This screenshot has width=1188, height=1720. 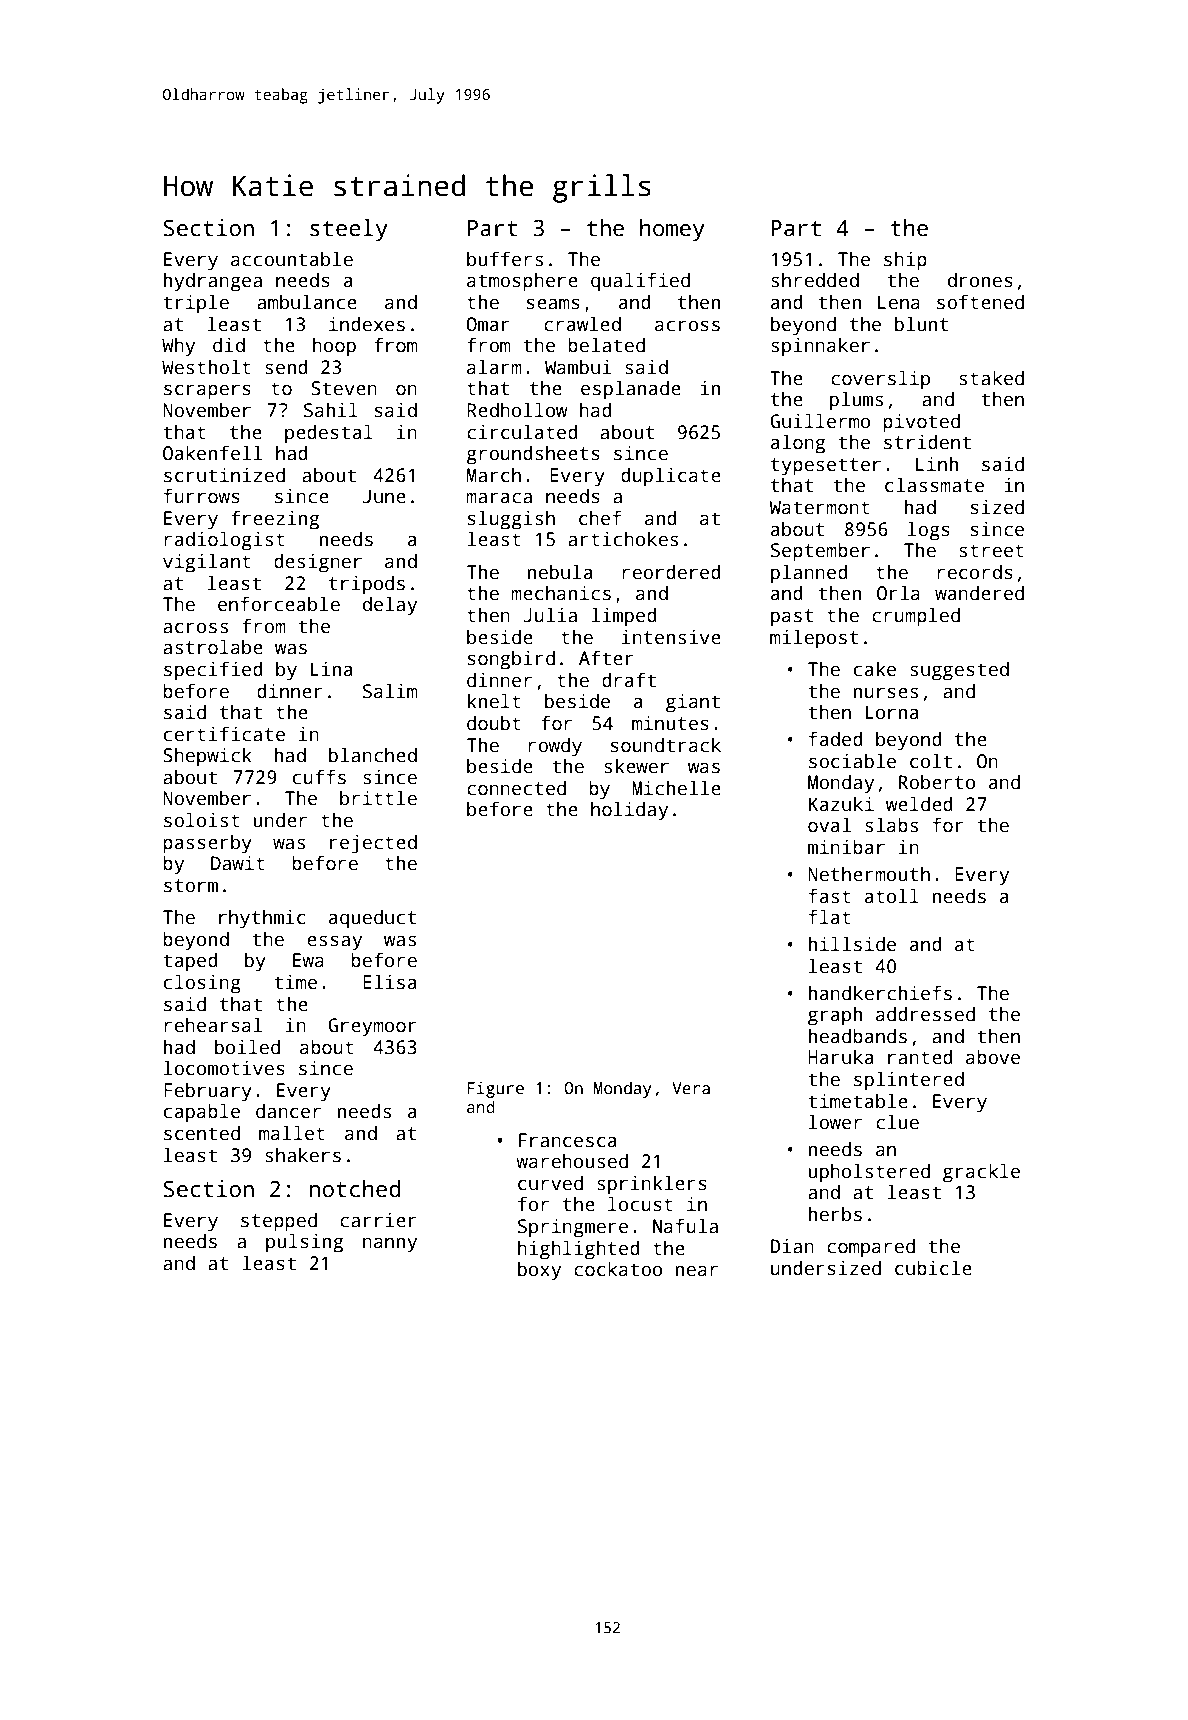 I want to click on duplicate, so click(x=671, y=477).
